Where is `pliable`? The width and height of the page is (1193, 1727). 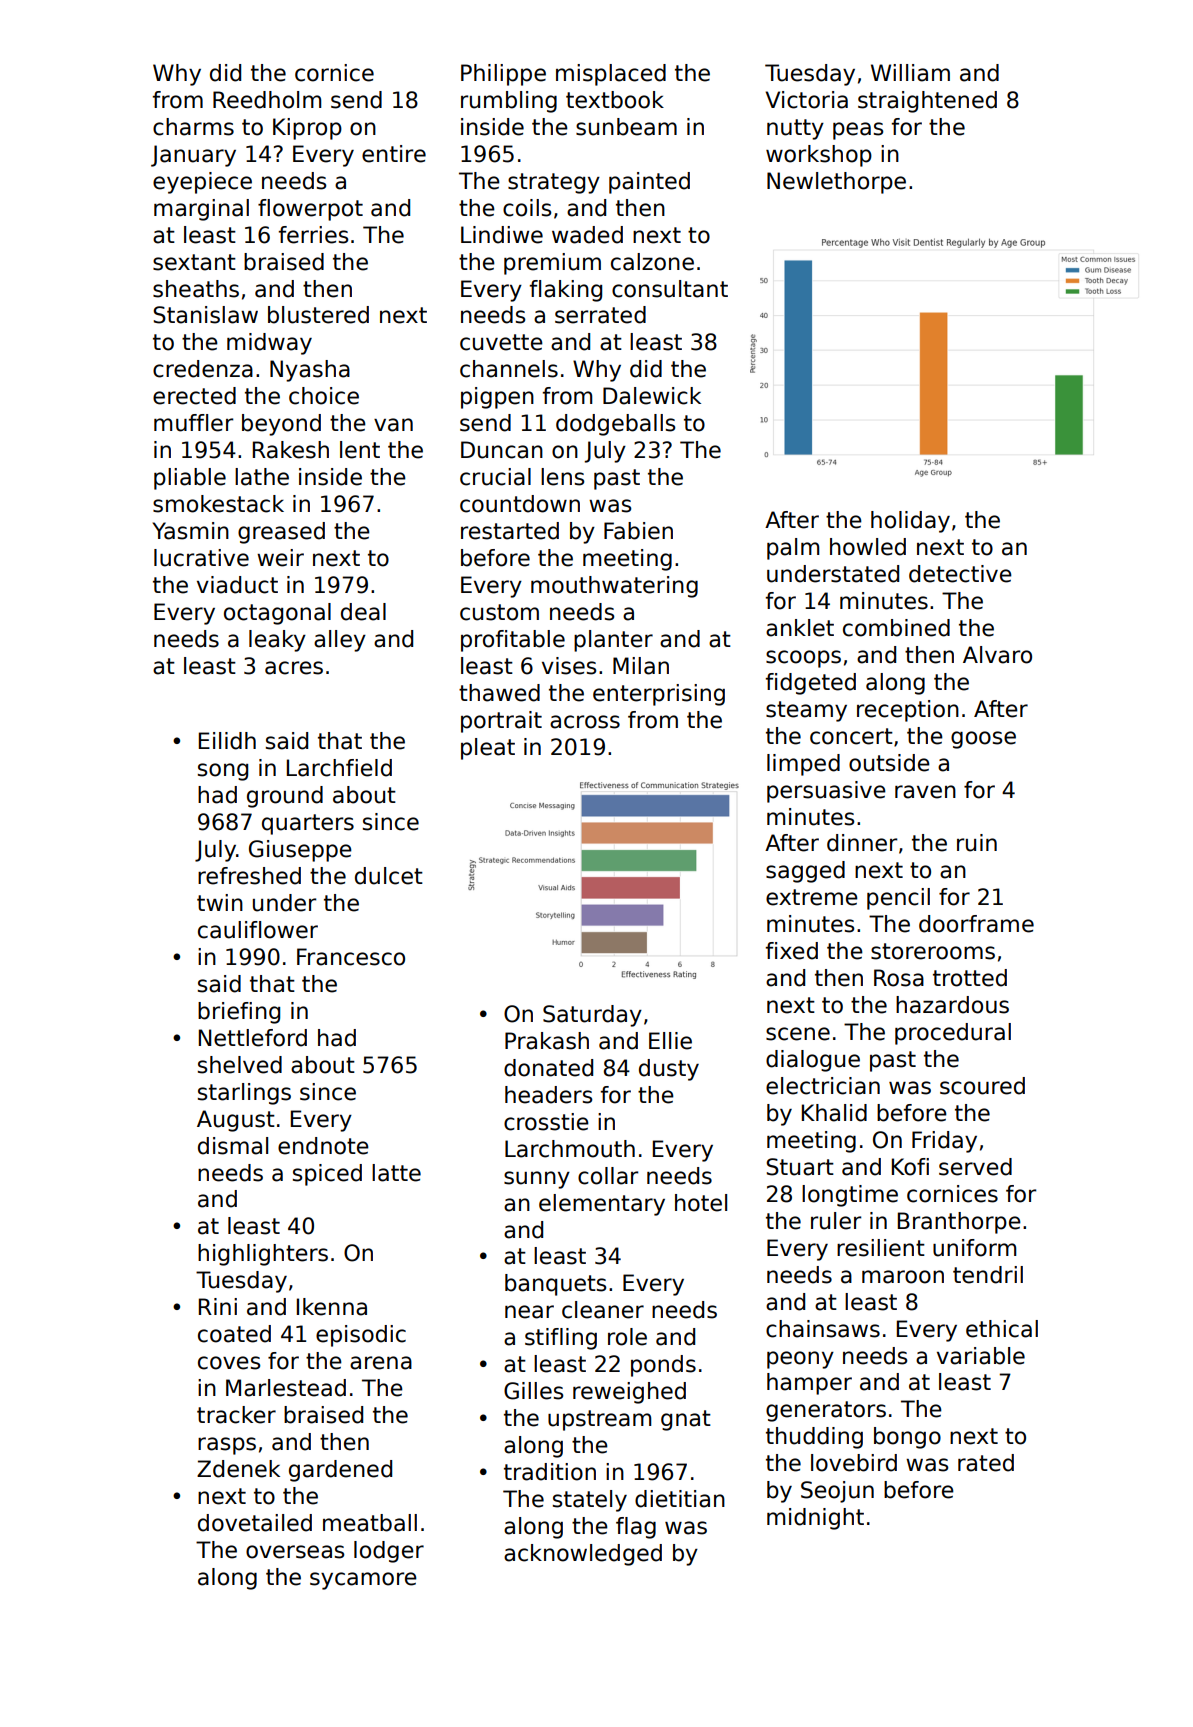 pliable is located at coordinates (190, 479).
